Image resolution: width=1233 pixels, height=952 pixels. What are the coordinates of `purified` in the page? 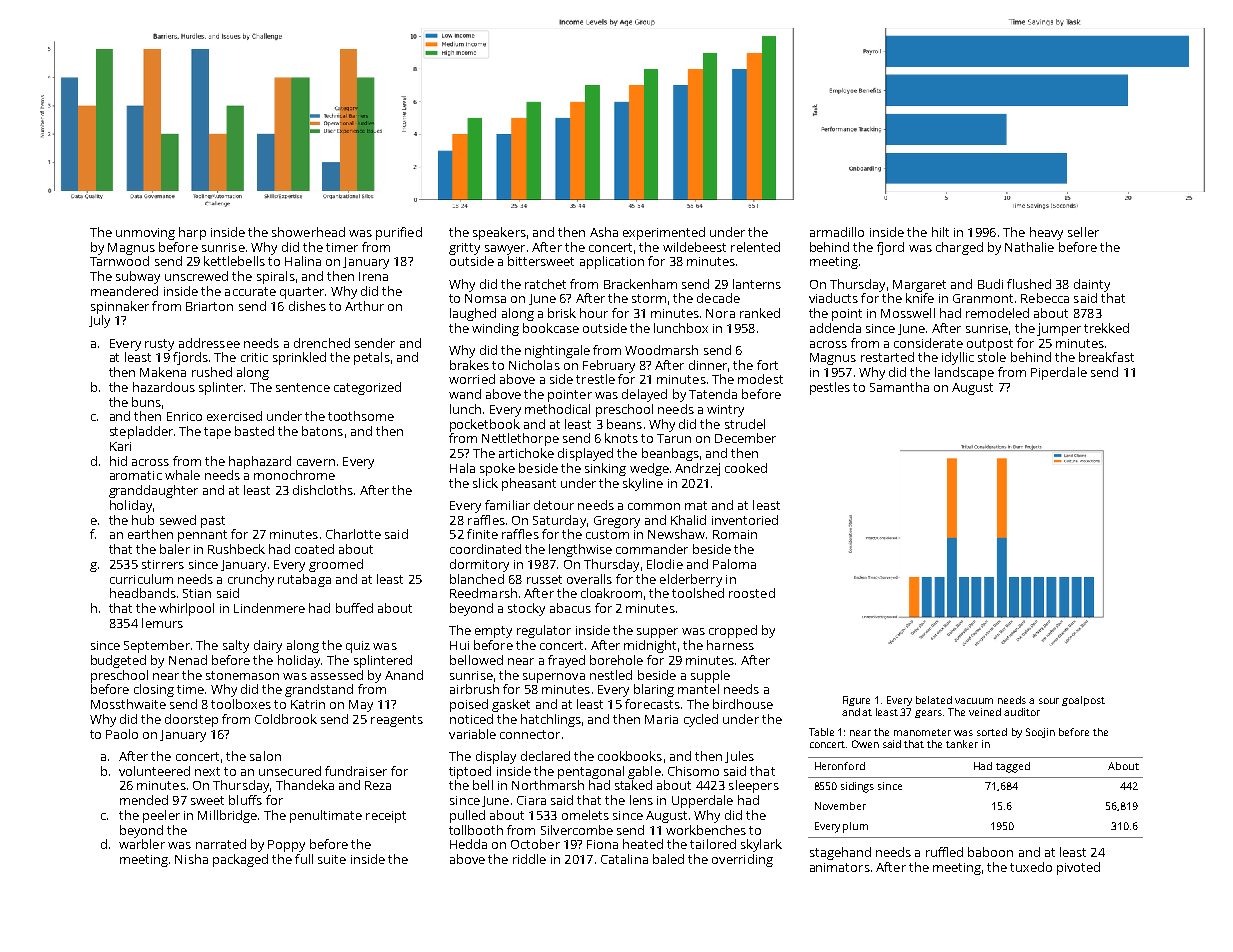 It's located at (399, 233).
